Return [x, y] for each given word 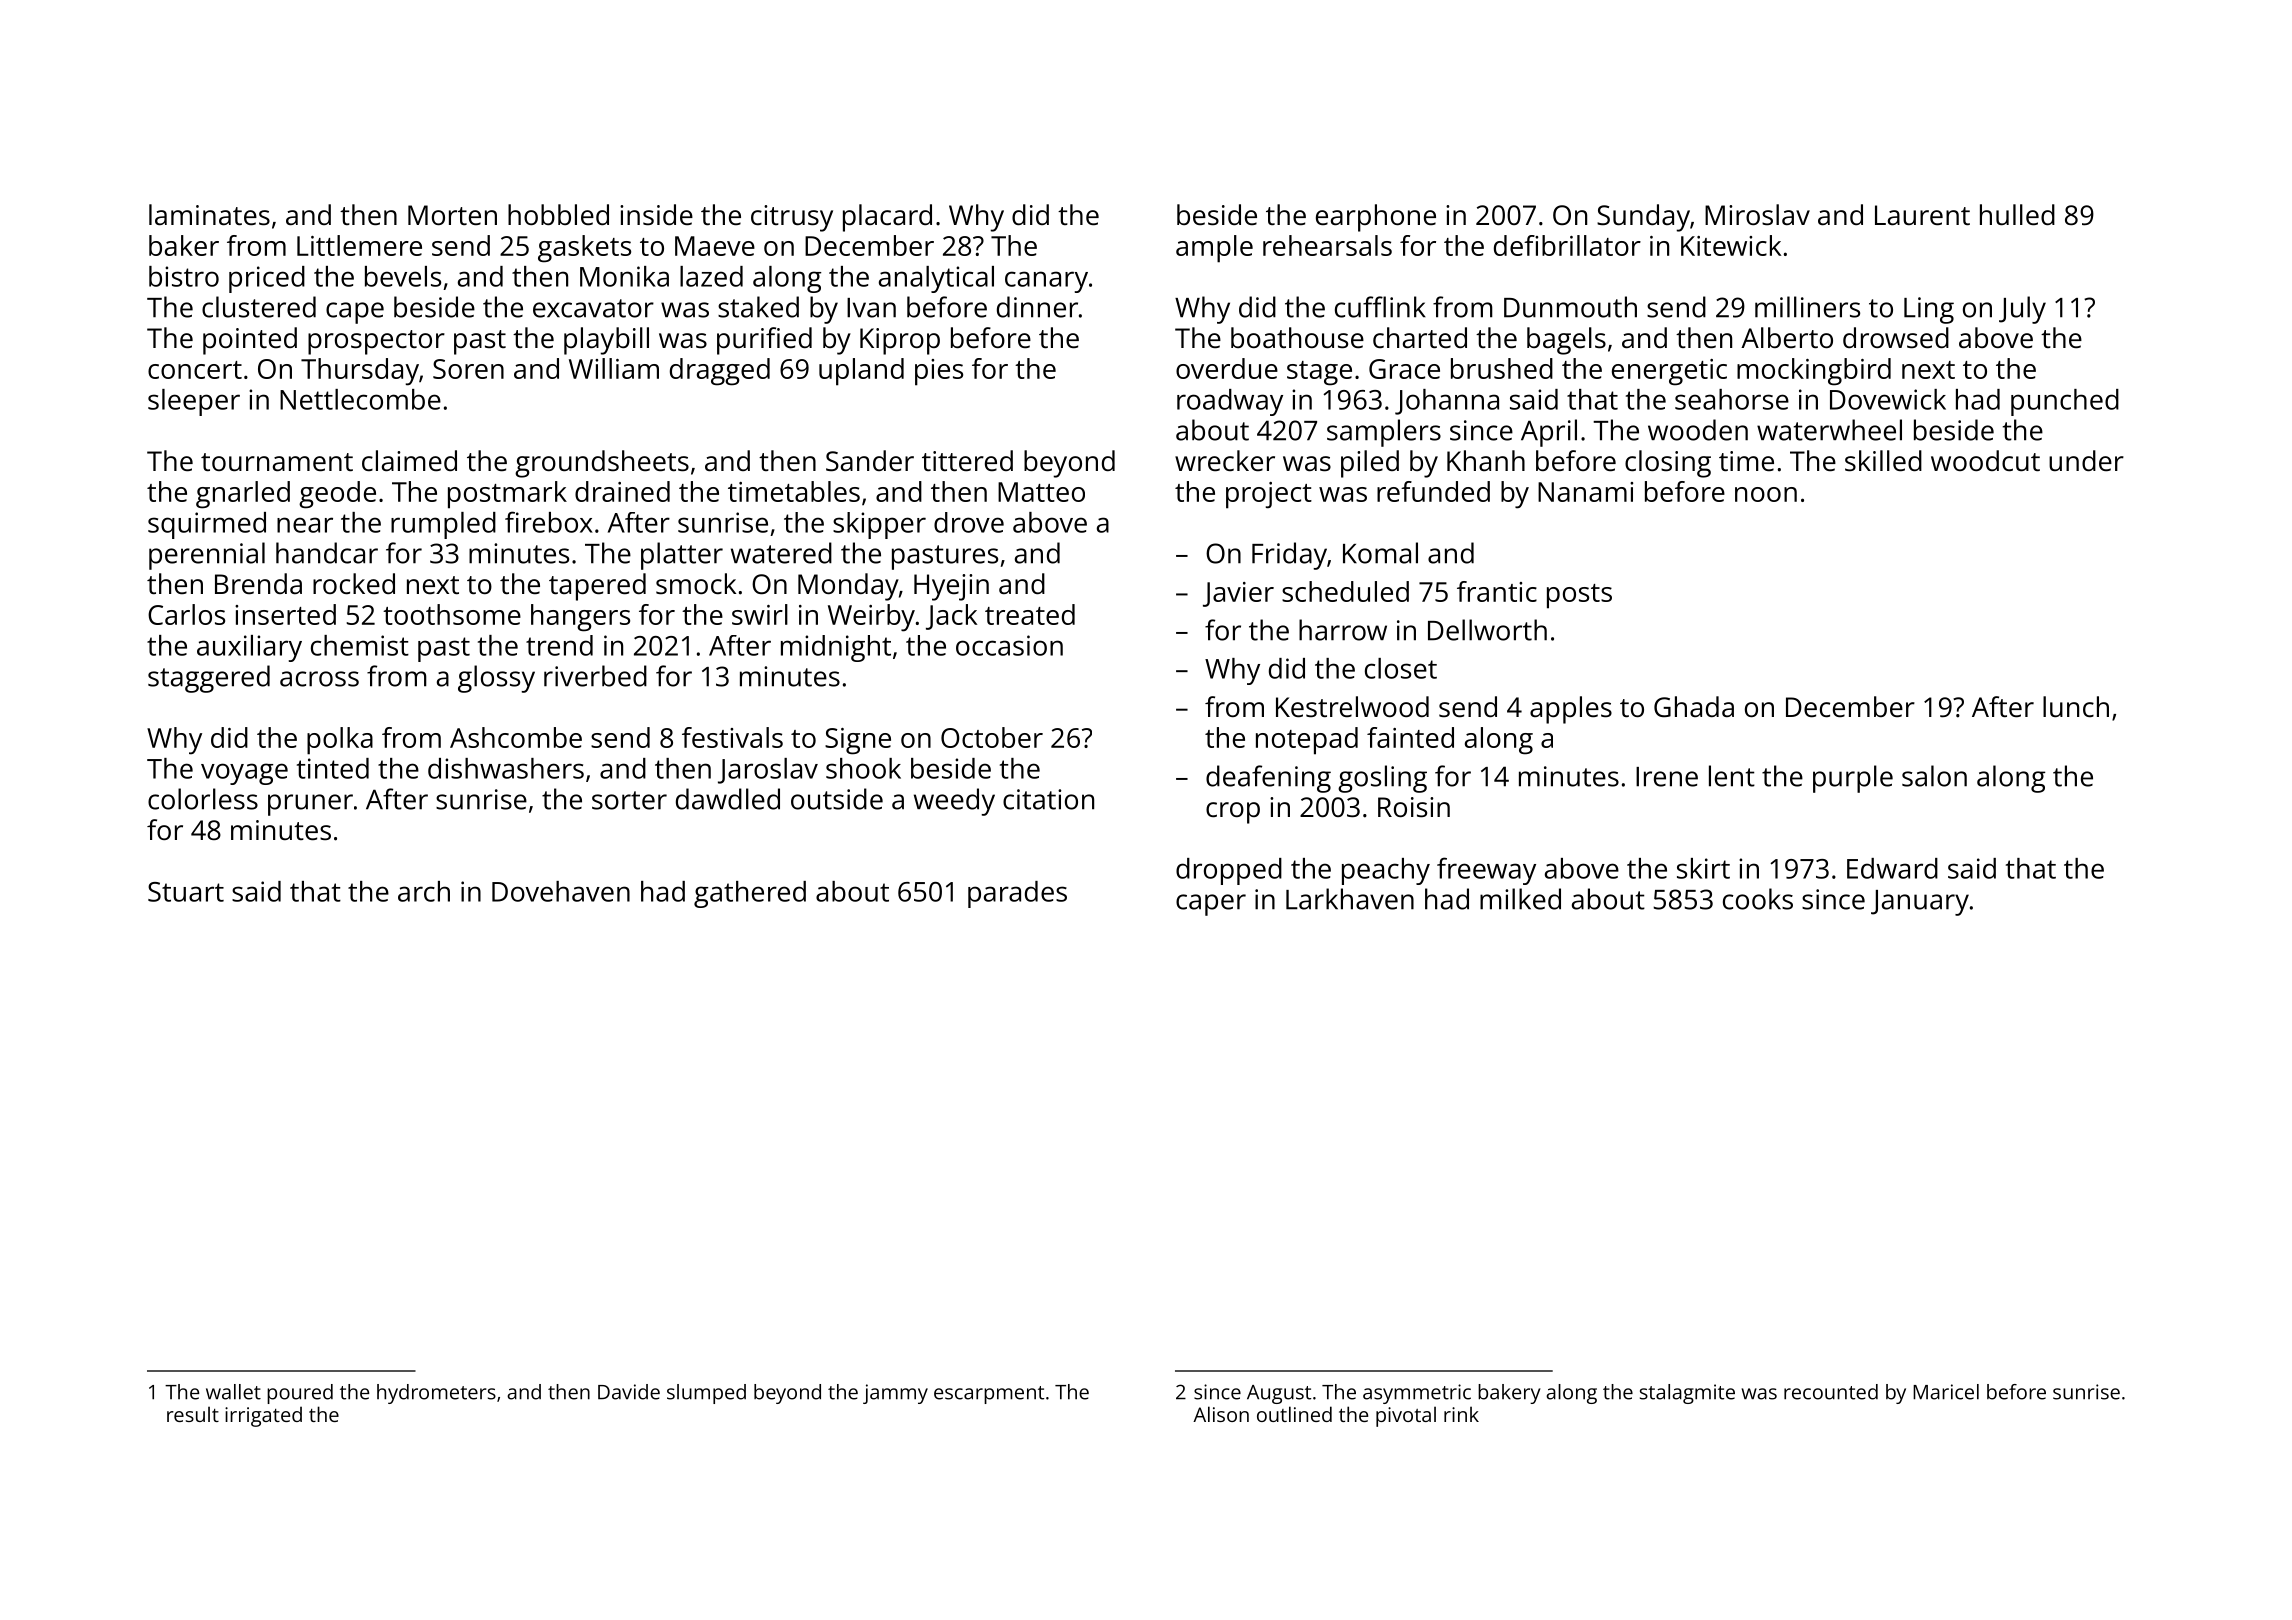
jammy [895, 1394]
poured [300, 1394]
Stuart [186, 892]
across [319, 679]
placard [887, 218]
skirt [1703, 868]
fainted [1410, 737]
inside [656, 214]
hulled [2017, 215]
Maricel [1946, 1392]
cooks [1758, 899]
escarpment [989, 1395]
